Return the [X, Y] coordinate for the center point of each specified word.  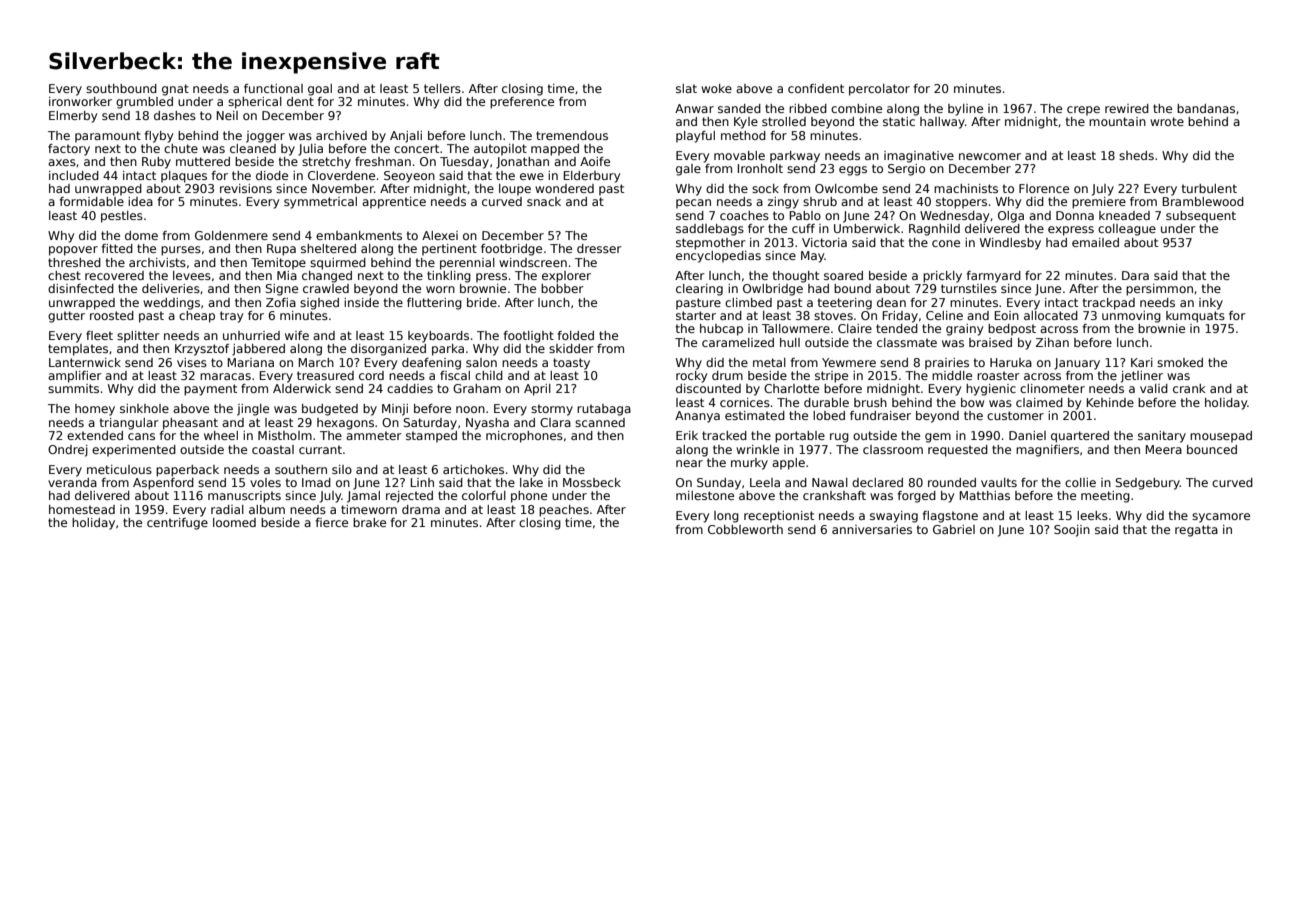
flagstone [950, 517]
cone [946, 243]
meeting [1105, 497]
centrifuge [177, 524]
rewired [1127, 108]
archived [341, 135]
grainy [964, 330]
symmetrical [320, 203]
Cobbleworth [745, 529]
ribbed [808, 108]
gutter [66, 317]
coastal [273, 449]
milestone [705, 495]
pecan [693, 204]
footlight [528, 337]
